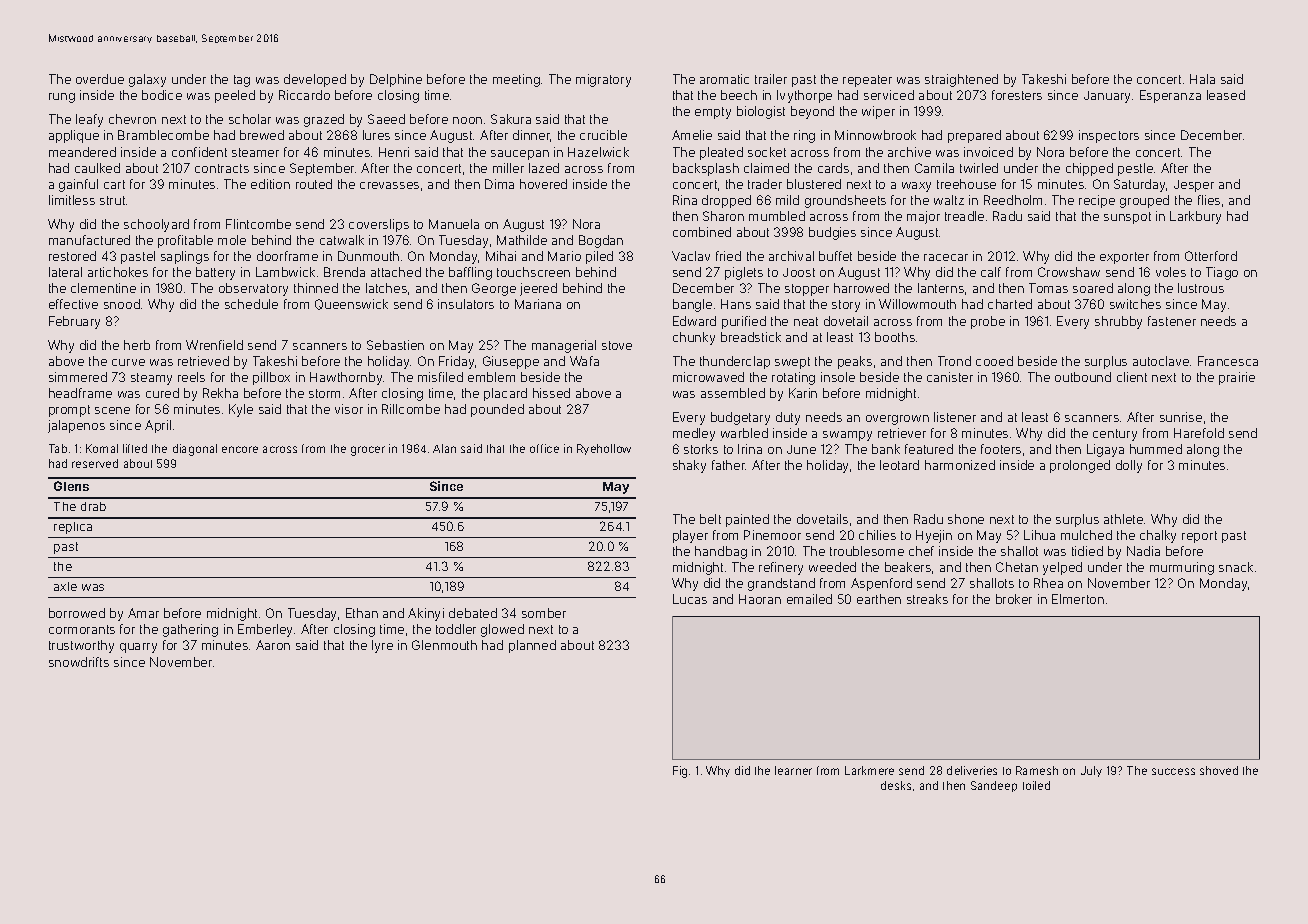  What do you see at coordinates (71, 486) in the screenshot?
I see `Glens` at bounding box center [71, 486].
